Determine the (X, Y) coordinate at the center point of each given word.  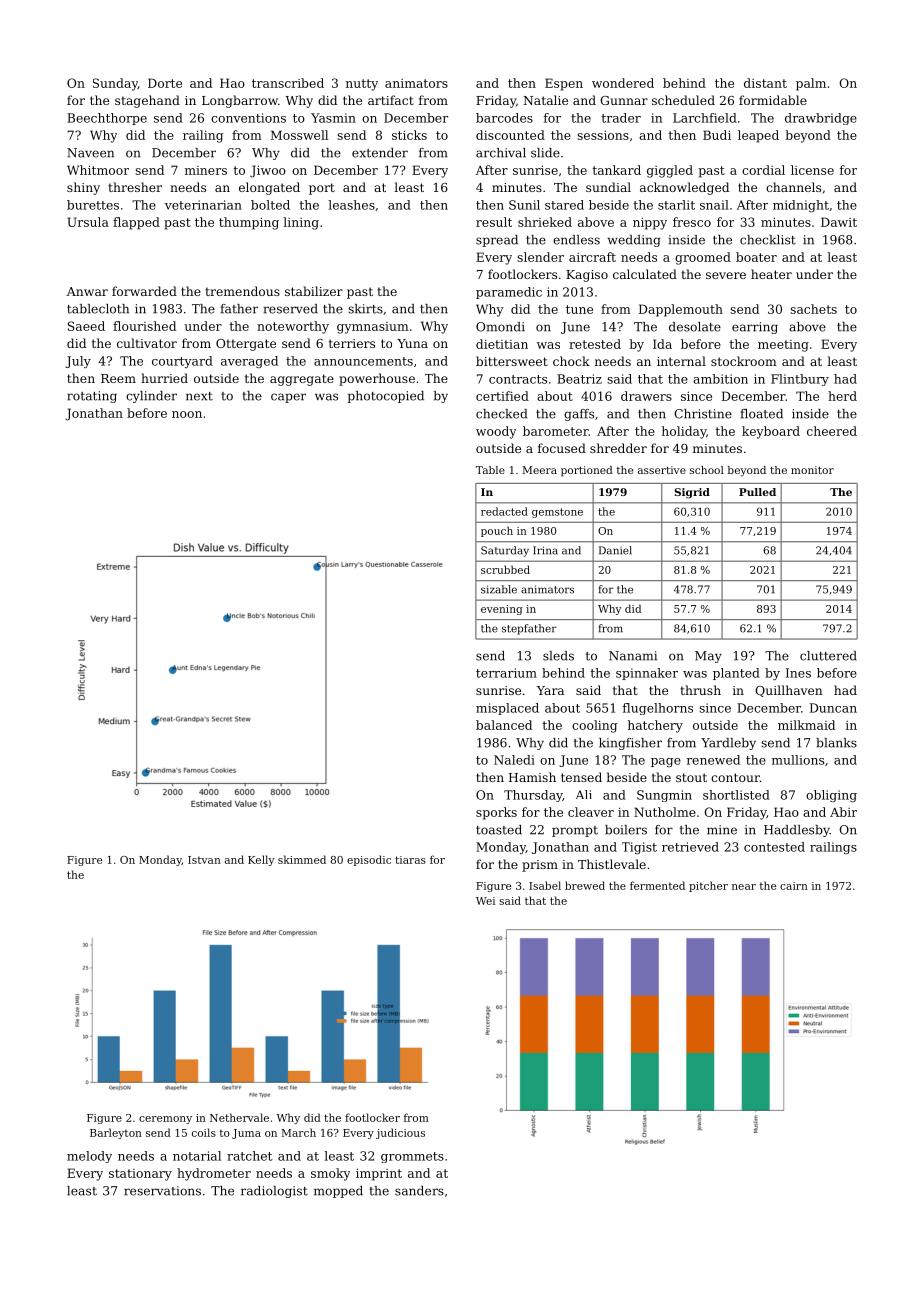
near (744, 887)
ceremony (165, 1120)
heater (771, 274)
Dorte (165, 83)
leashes (351, 205)
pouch (497, 531)
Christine (703, 414)
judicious (400, 1133)
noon (187, 414)
